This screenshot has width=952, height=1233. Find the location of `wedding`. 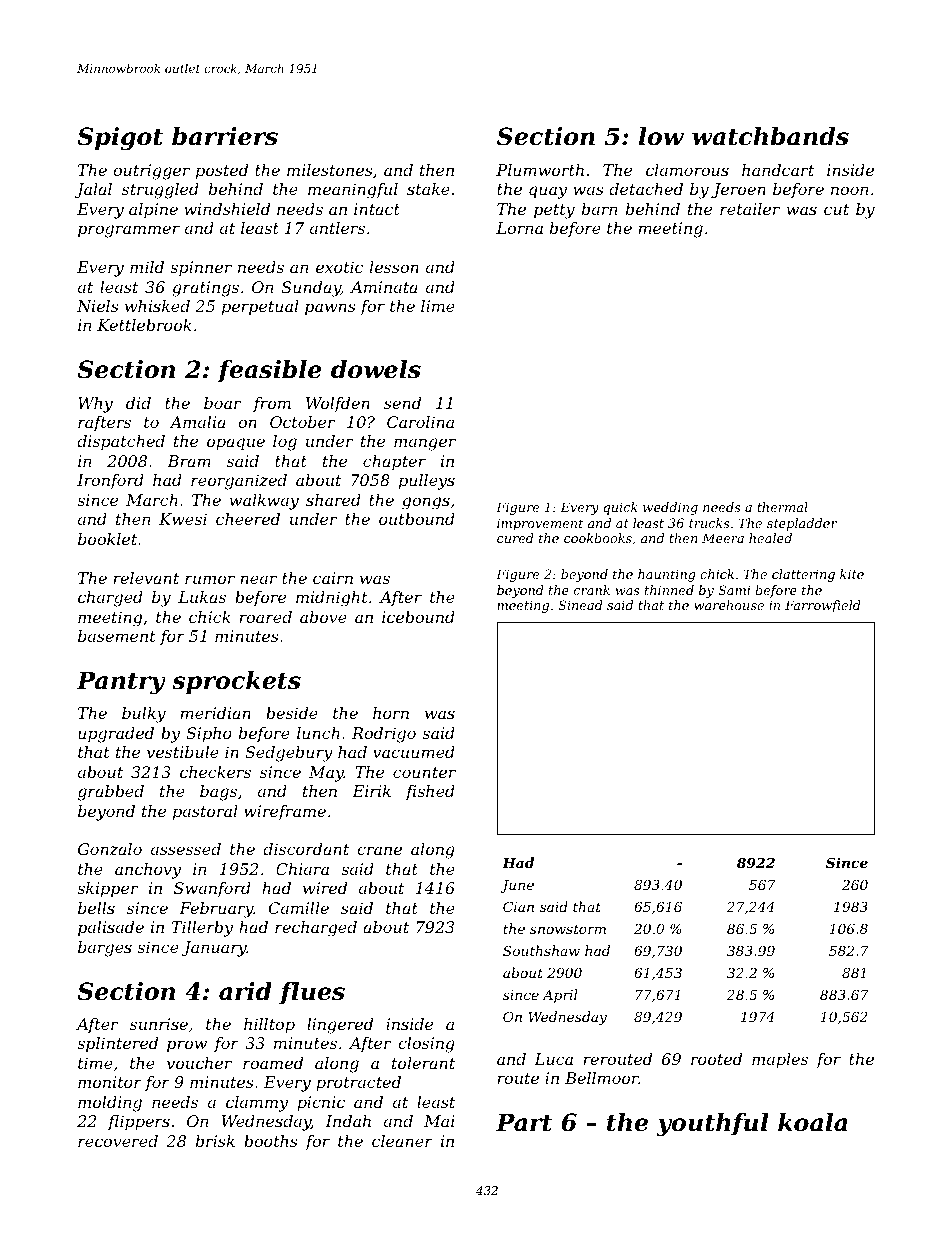

wedding is located at coordinates (670, 508).
